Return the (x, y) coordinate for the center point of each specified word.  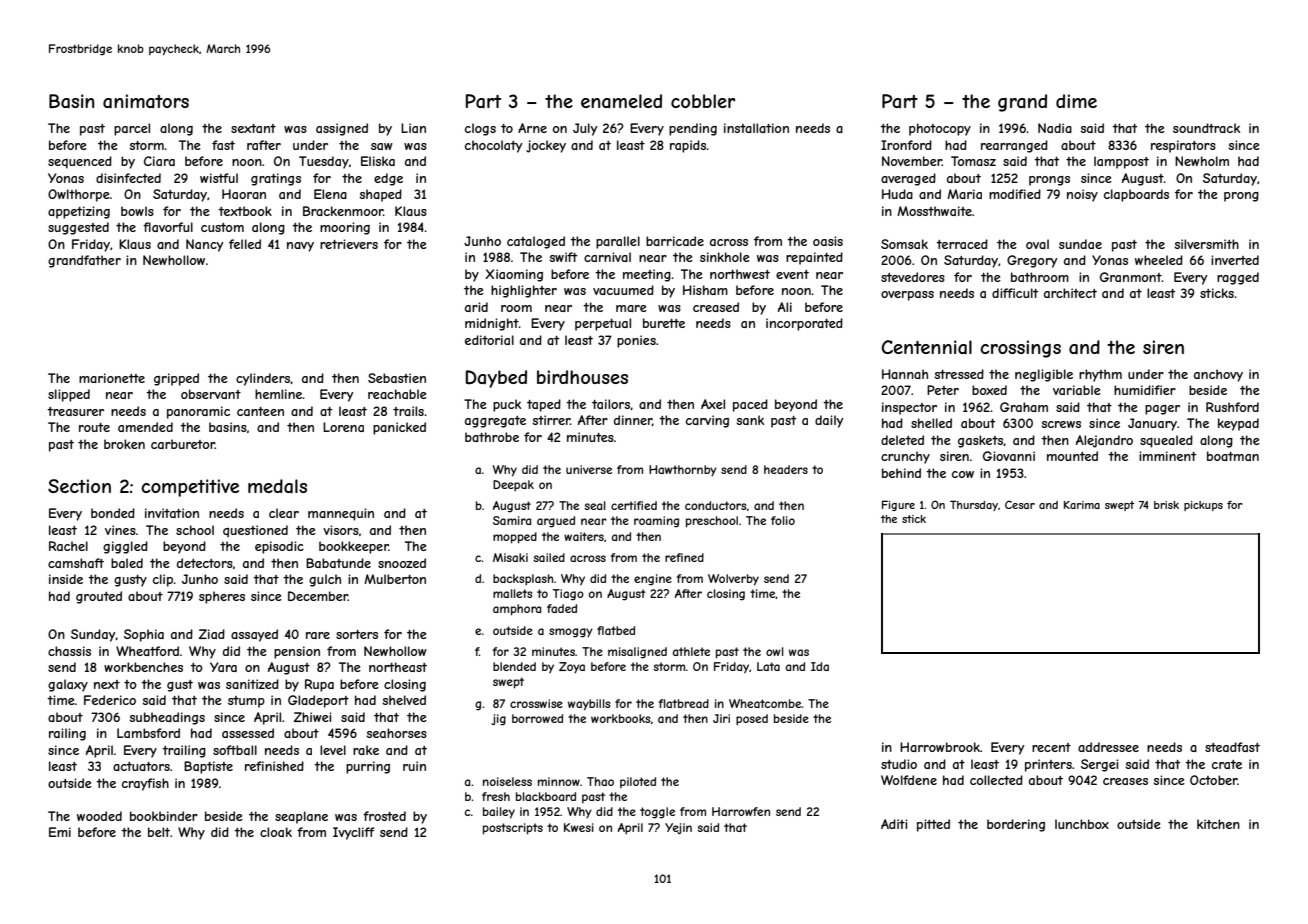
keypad (1238, 424)
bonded (113, 513)
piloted (638, 782)
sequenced (80, 162)
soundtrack (1206, 128)
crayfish (145, 784)
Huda (897, 194)
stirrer (551, 420)
